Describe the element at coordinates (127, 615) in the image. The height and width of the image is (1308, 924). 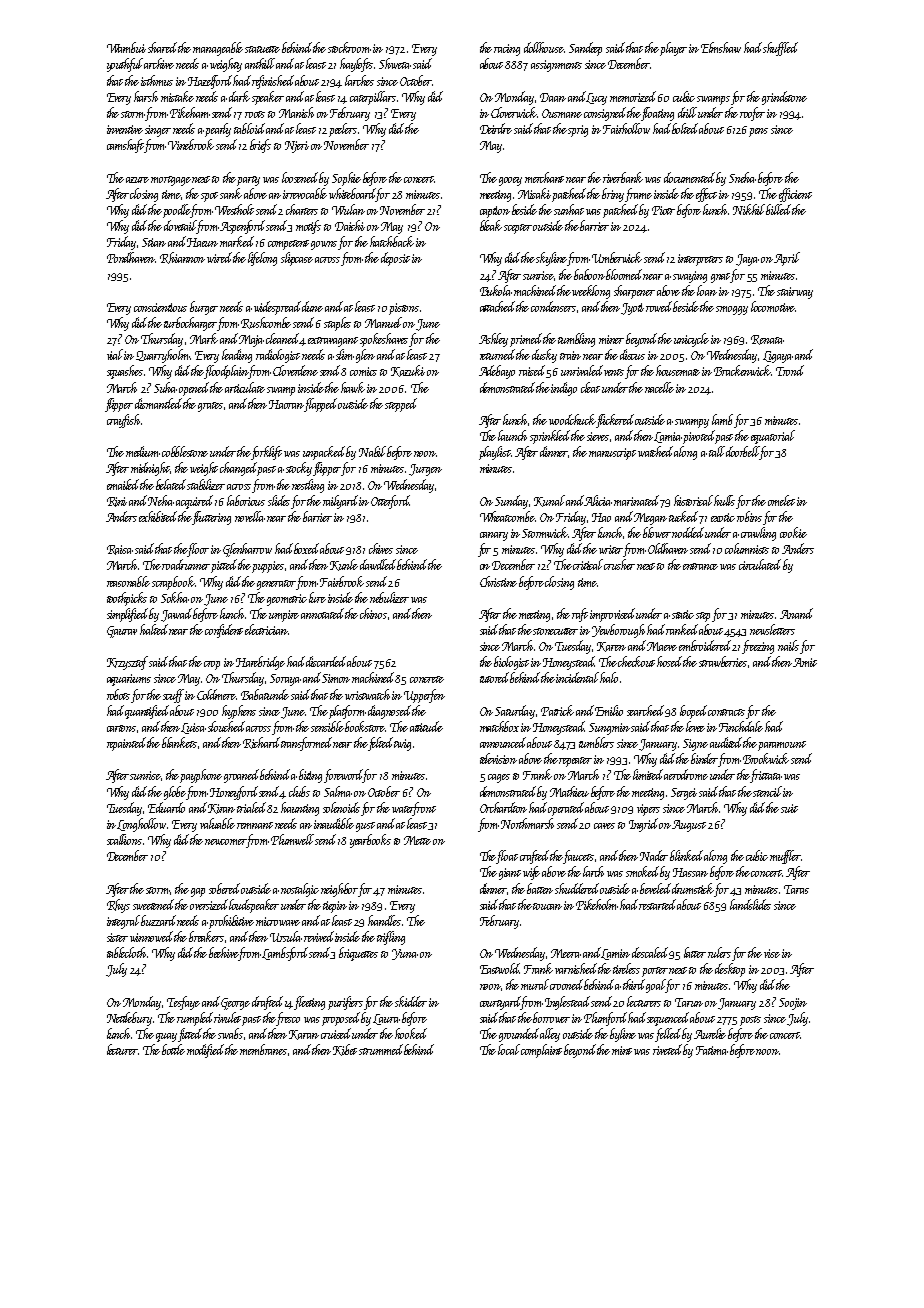
I see `simplified` at that location.
